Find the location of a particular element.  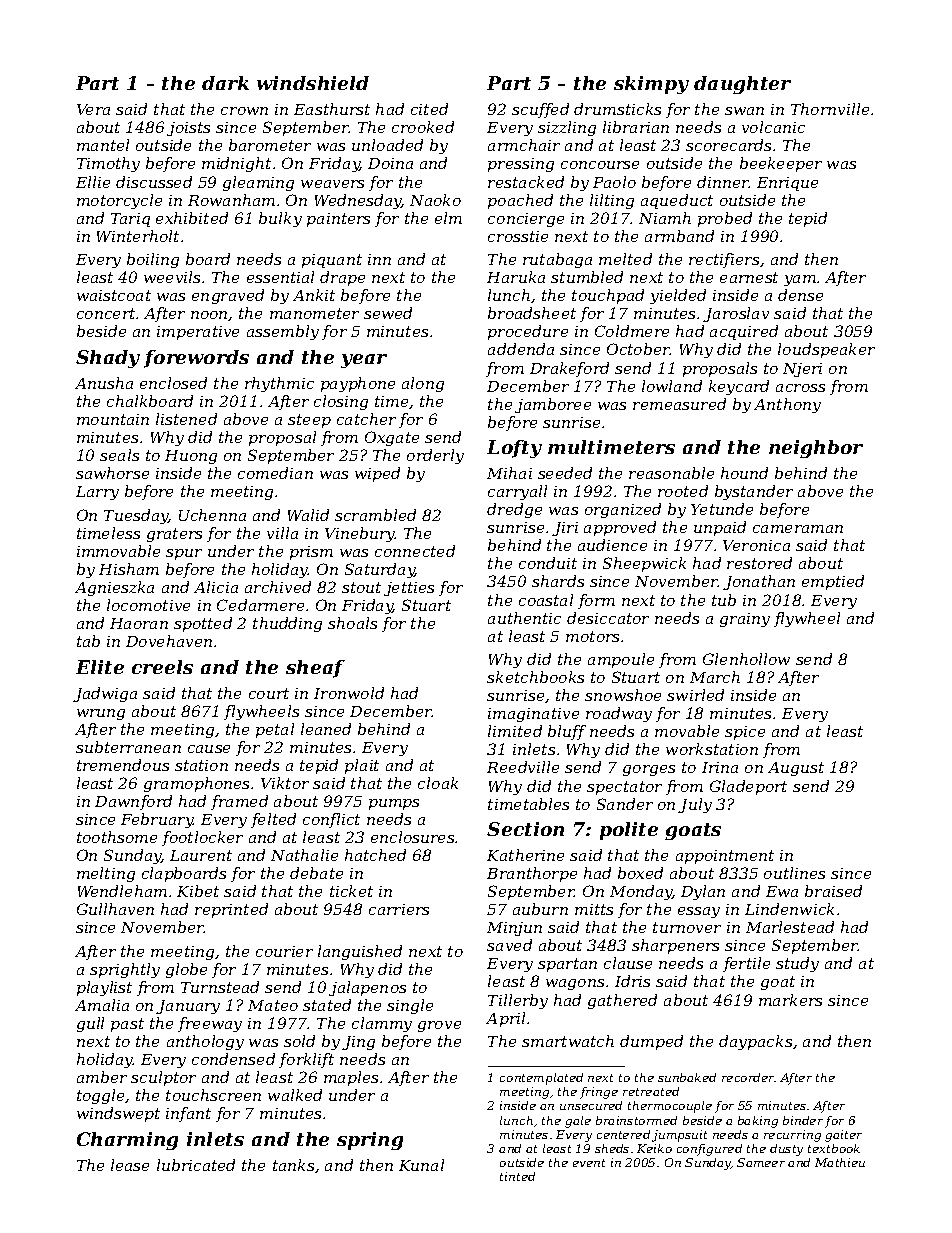

snowshoe is located at coordinates (623, 695).
